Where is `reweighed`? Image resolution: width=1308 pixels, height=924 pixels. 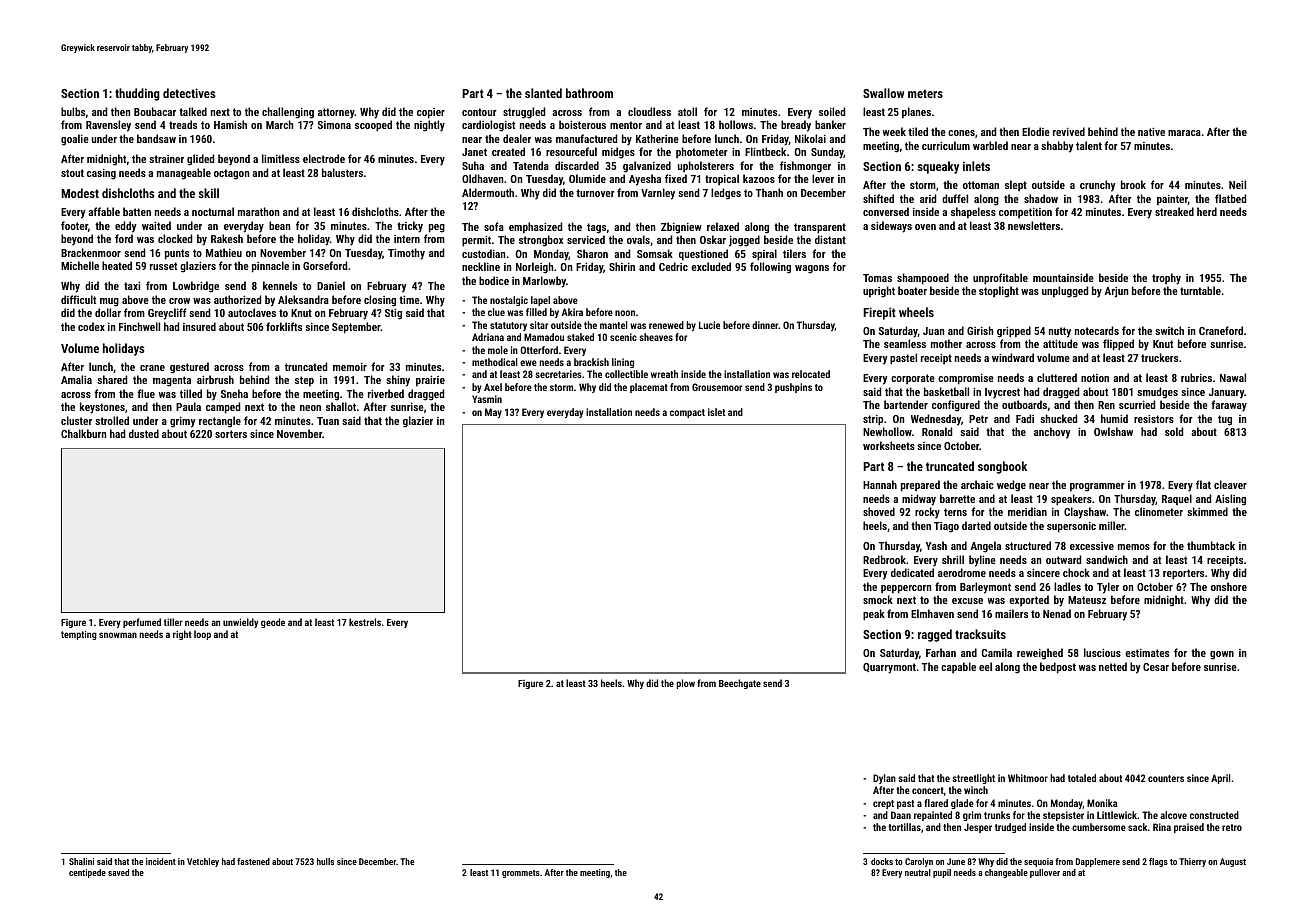 reweighed is located at coordinates (1040, 654).
